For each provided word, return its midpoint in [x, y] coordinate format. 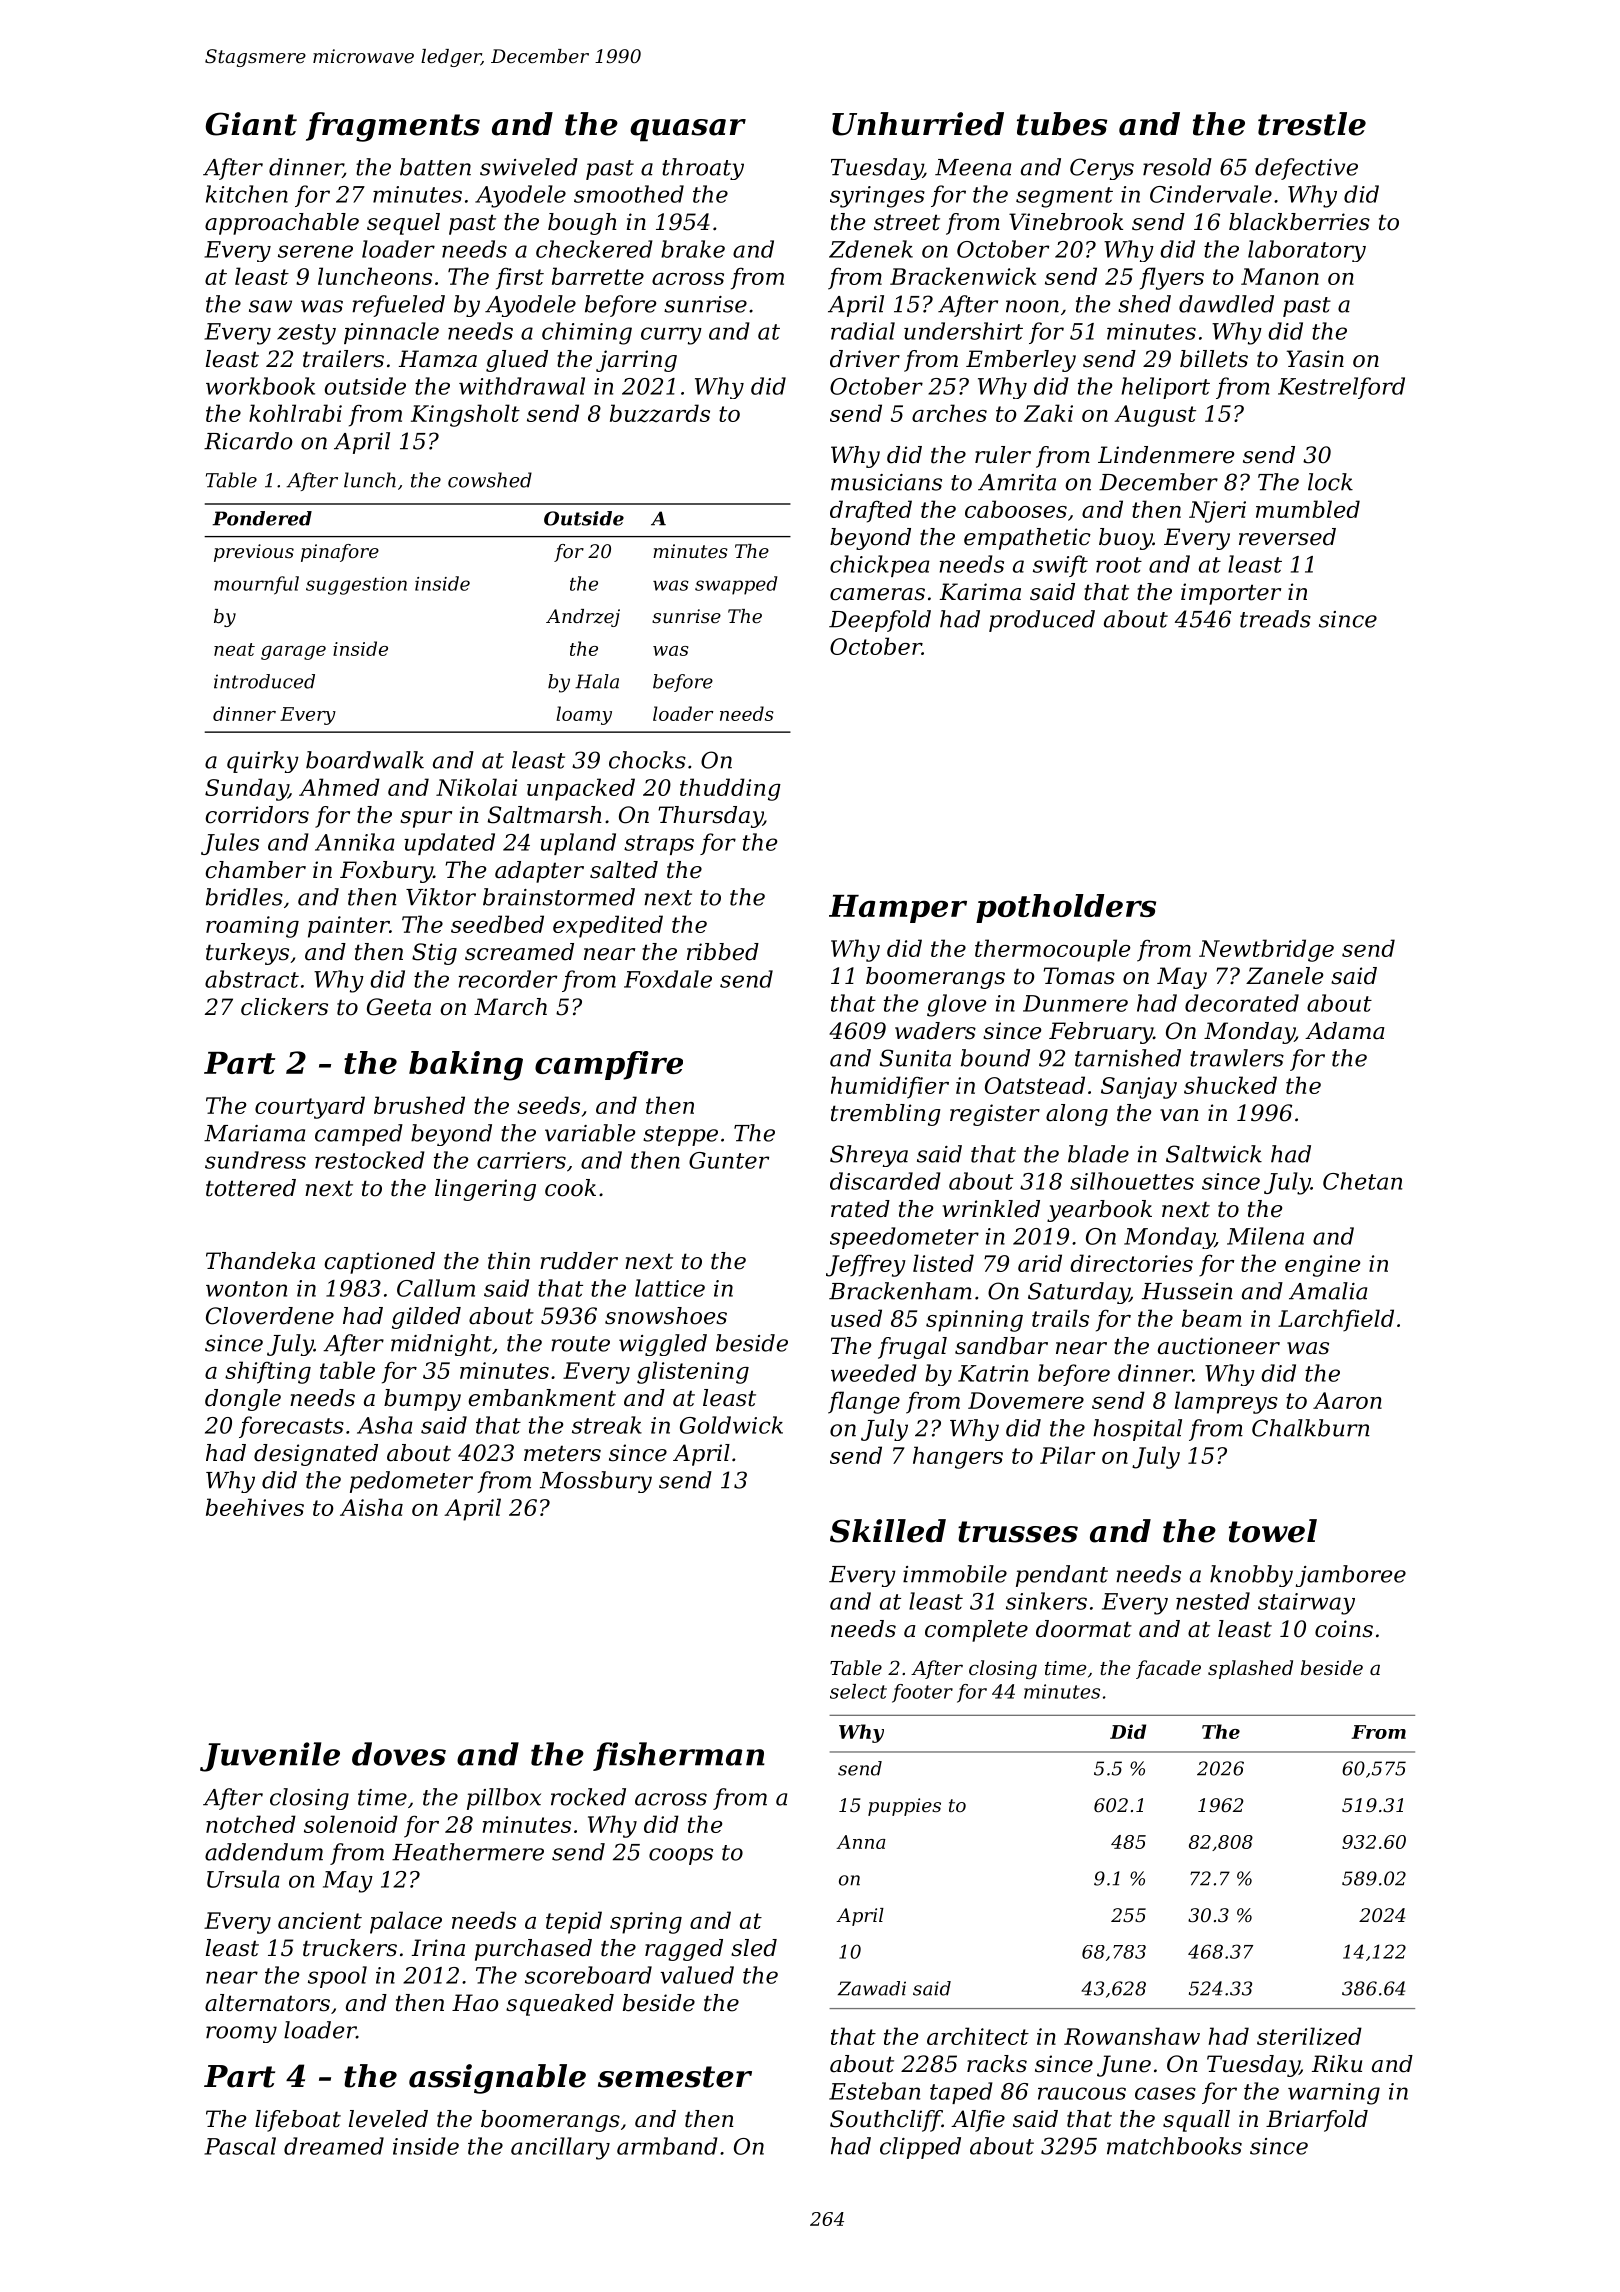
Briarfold [1317, 2121]
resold [1177, 167]
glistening [693, 1372]
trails [1060, 1318]
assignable [497, 2079]
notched [251, 1824]
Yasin [1315, 359]
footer [922, 1693]
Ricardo [248, 441]
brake [693, 249]
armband [667, 2146]
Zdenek [871, 249]
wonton [246, 1289]
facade [1168, 1669]
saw [270, 306]
